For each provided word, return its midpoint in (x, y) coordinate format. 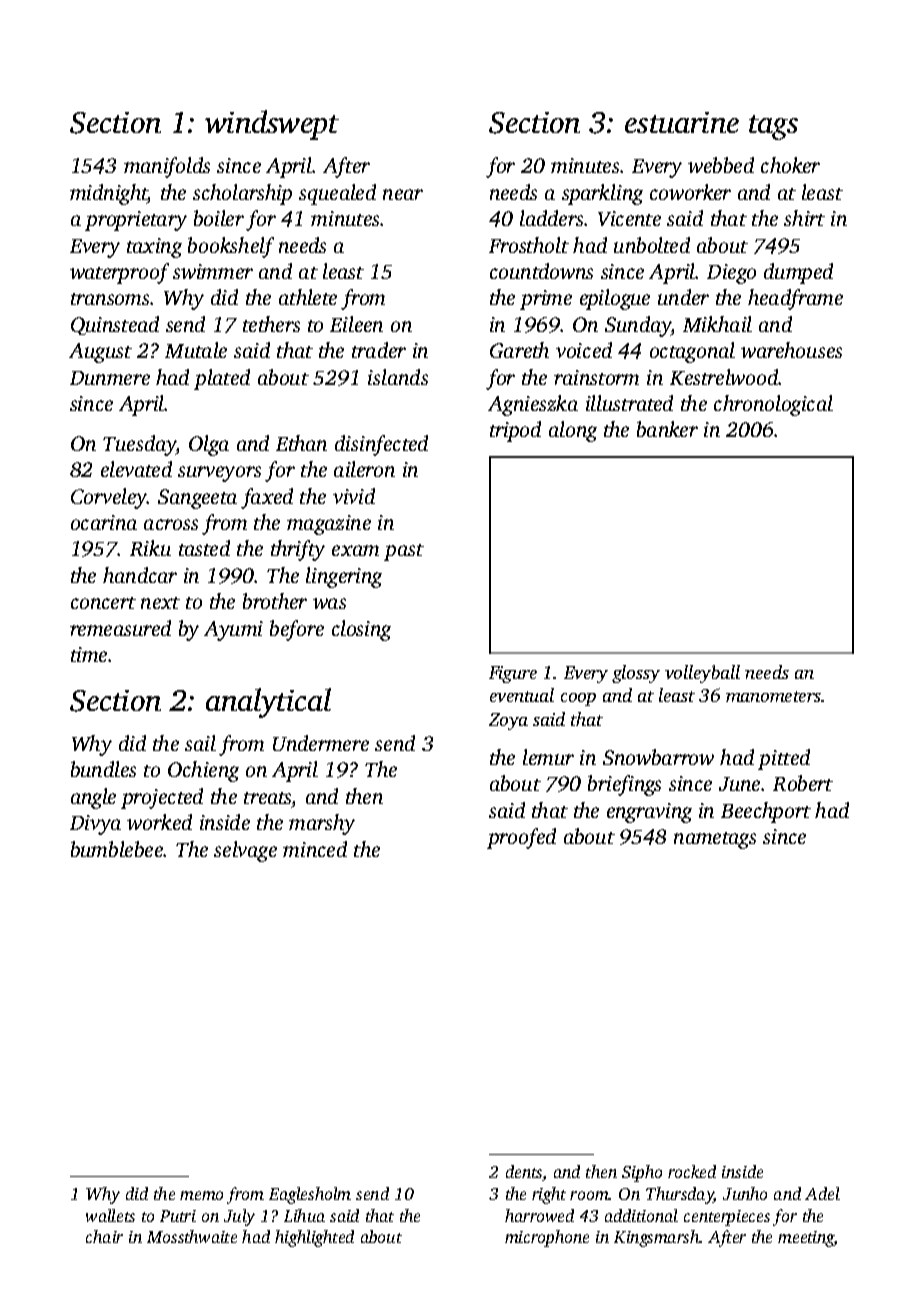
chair (104, 1236)
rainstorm (596, 377)
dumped (798, 273)
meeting (806, 1239)
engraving (649, 813)
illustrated (629, 403)
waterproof (119, 273)
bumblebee (117, 849)
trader (379, 350)
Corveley (109, 498)
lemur (548, 757)
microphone (547, 1238)
